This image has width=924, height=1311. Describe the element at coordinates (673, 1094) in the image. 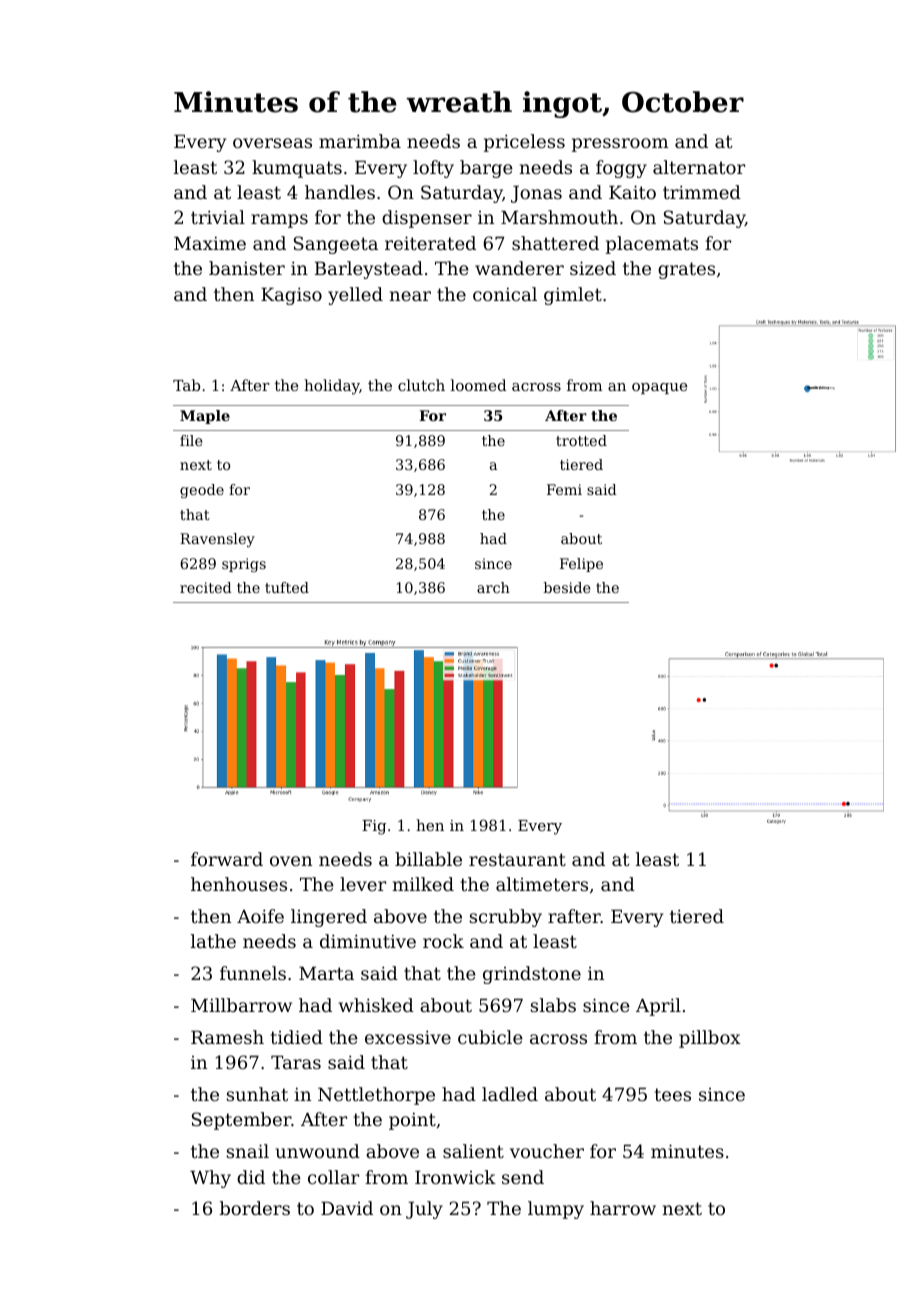

I see `tees` at that location.
